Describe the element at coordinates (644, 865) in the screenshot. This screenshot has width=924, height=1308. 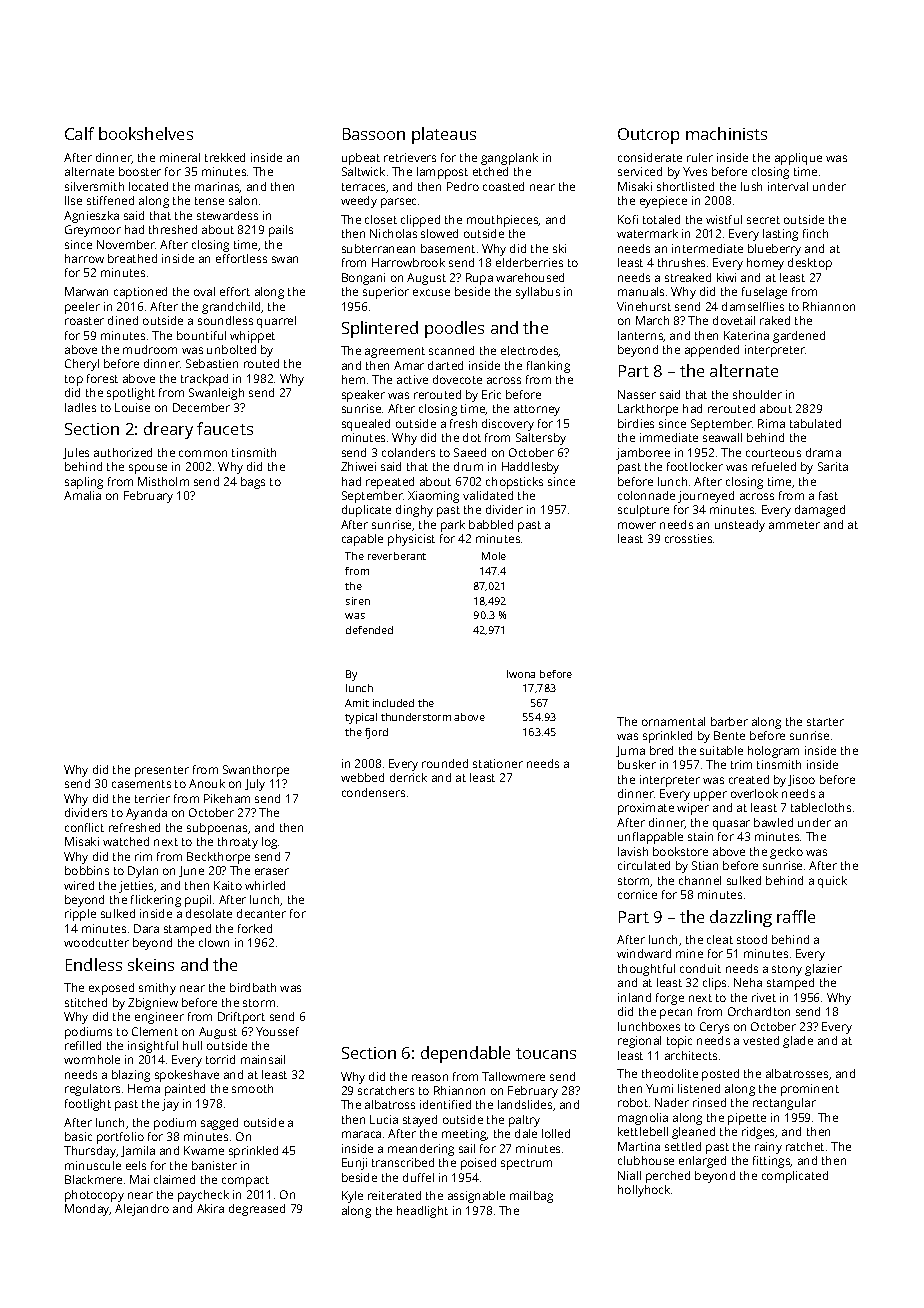
I see `circulated` at that location.
